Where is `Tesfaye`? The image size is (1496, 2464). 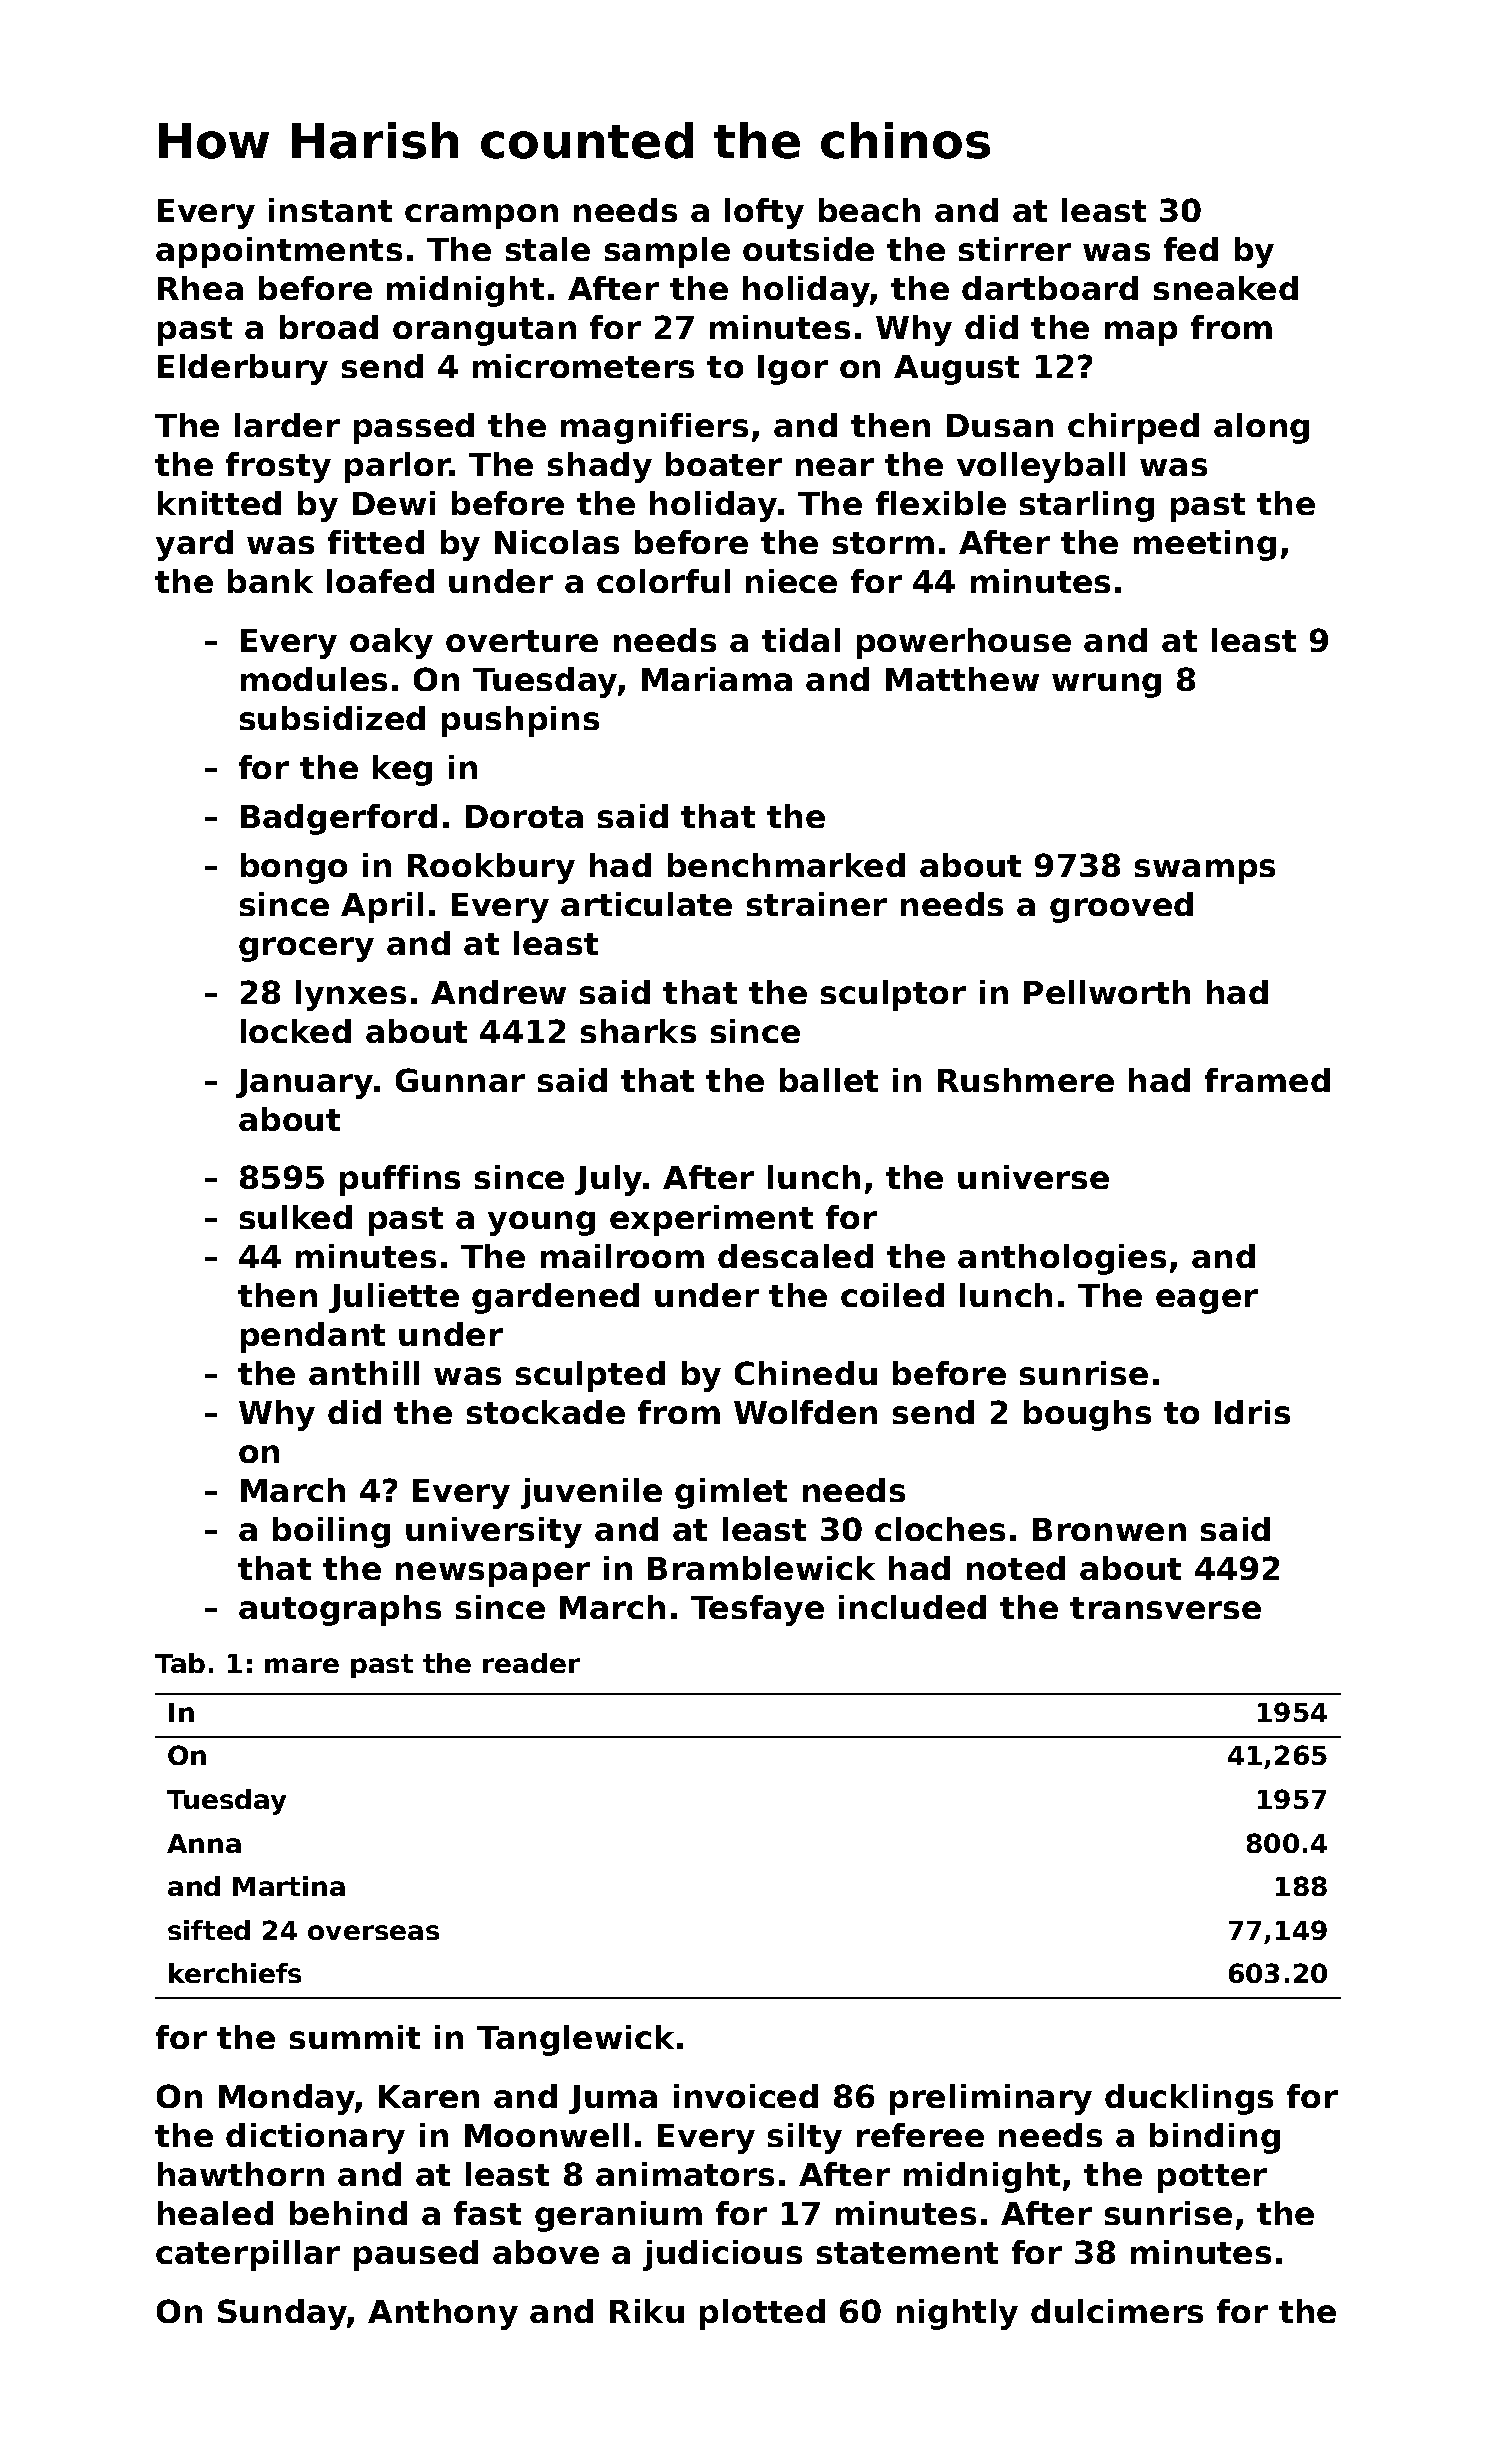 Tesfaye is located at coordinates (757, 1610).
